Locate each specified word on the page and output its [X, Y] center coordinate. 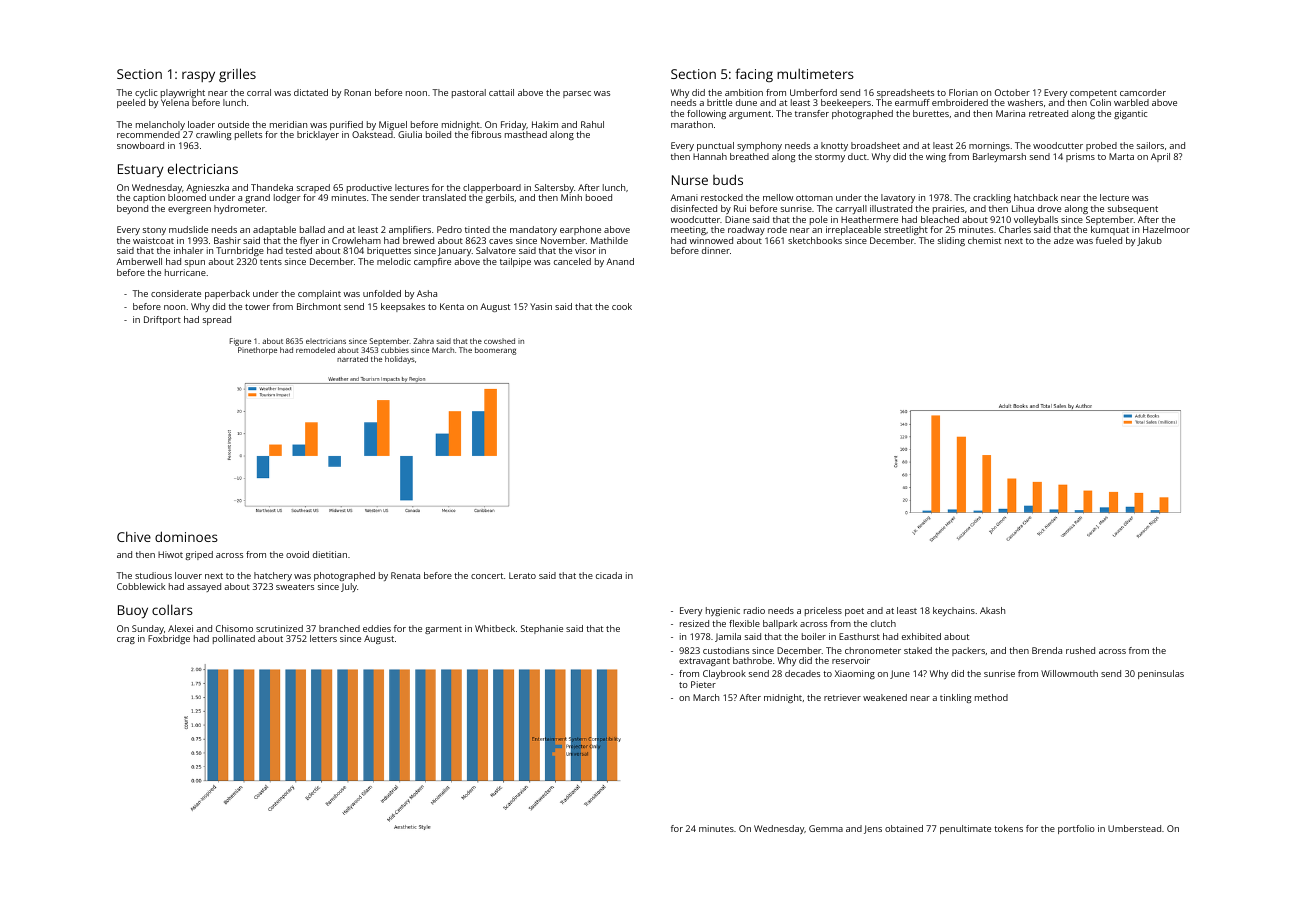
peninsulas [1161, 674]
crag [126, 640]
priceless [823, 611]
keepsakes [403, 307]
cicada [609, 575]
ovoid [297, 554]
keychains [954, 611]
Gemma [826, 828]
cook [622, 306]
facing [754, 75]
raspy [198, 77]
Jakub [1149, 241]
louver [188, 575]
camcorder [1143, 92]
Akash [992, 610]
